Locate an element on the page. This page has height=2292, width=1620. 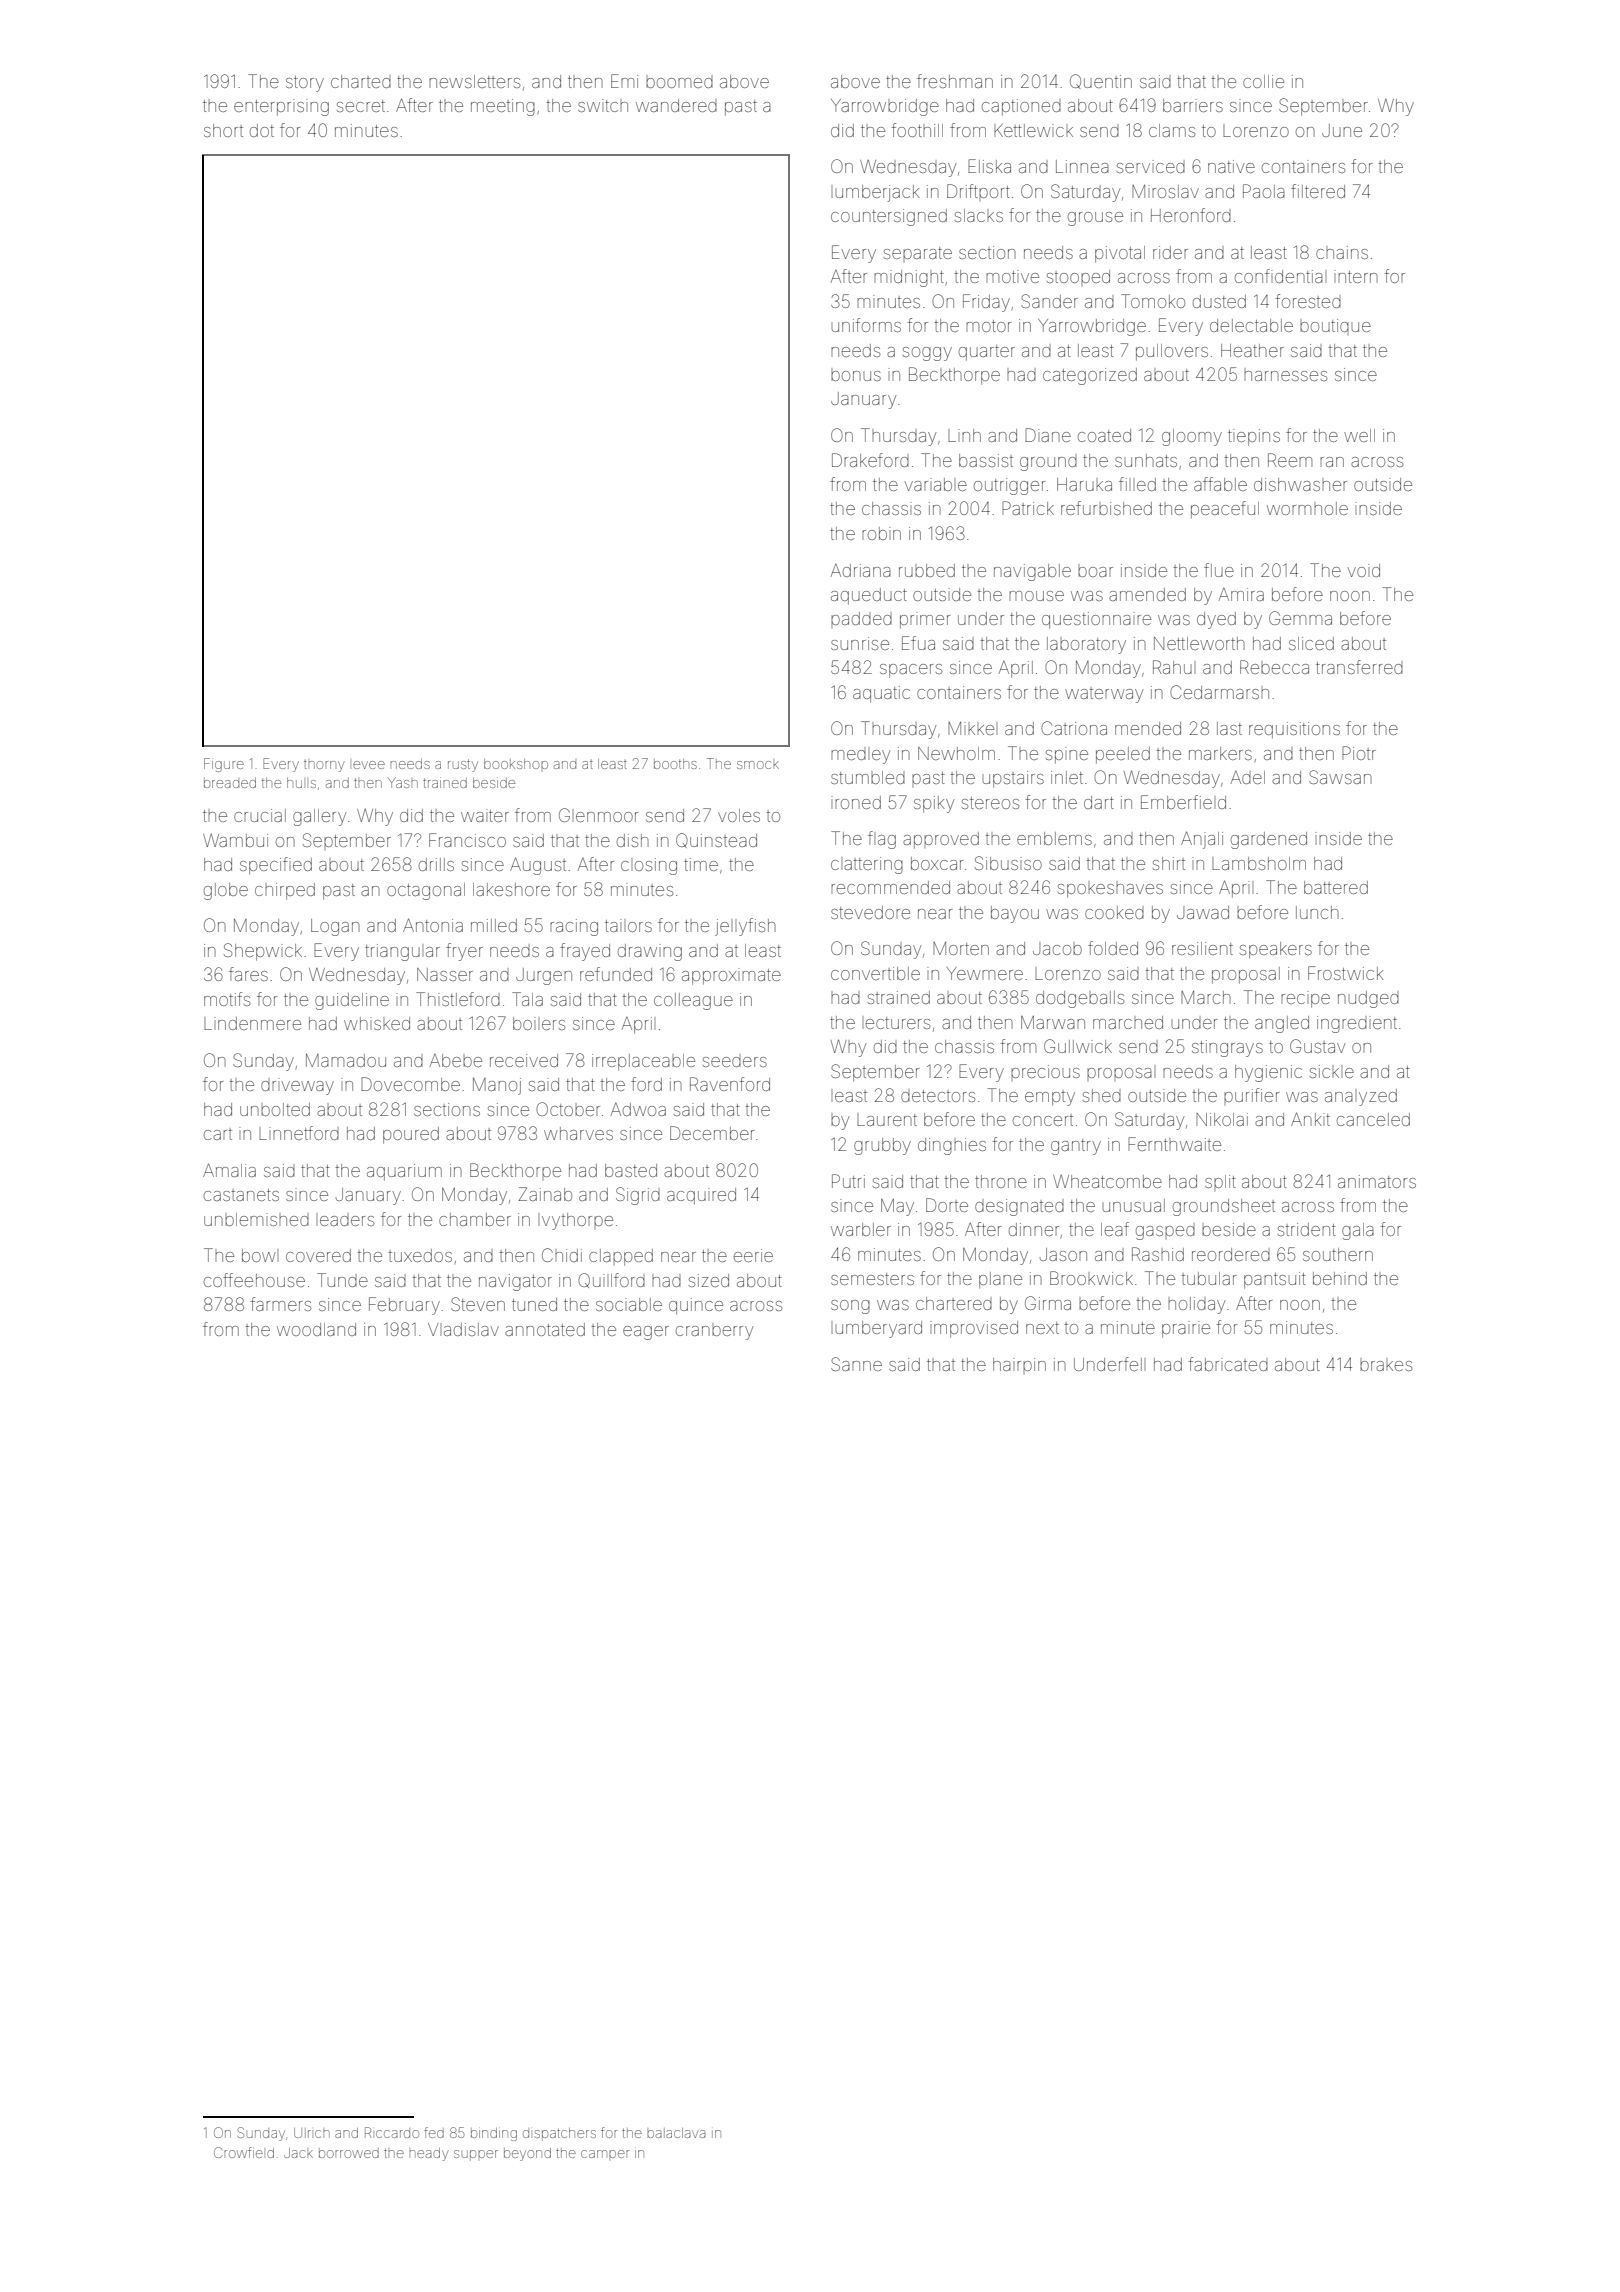
Figure is located at coordinates (224, 765).
